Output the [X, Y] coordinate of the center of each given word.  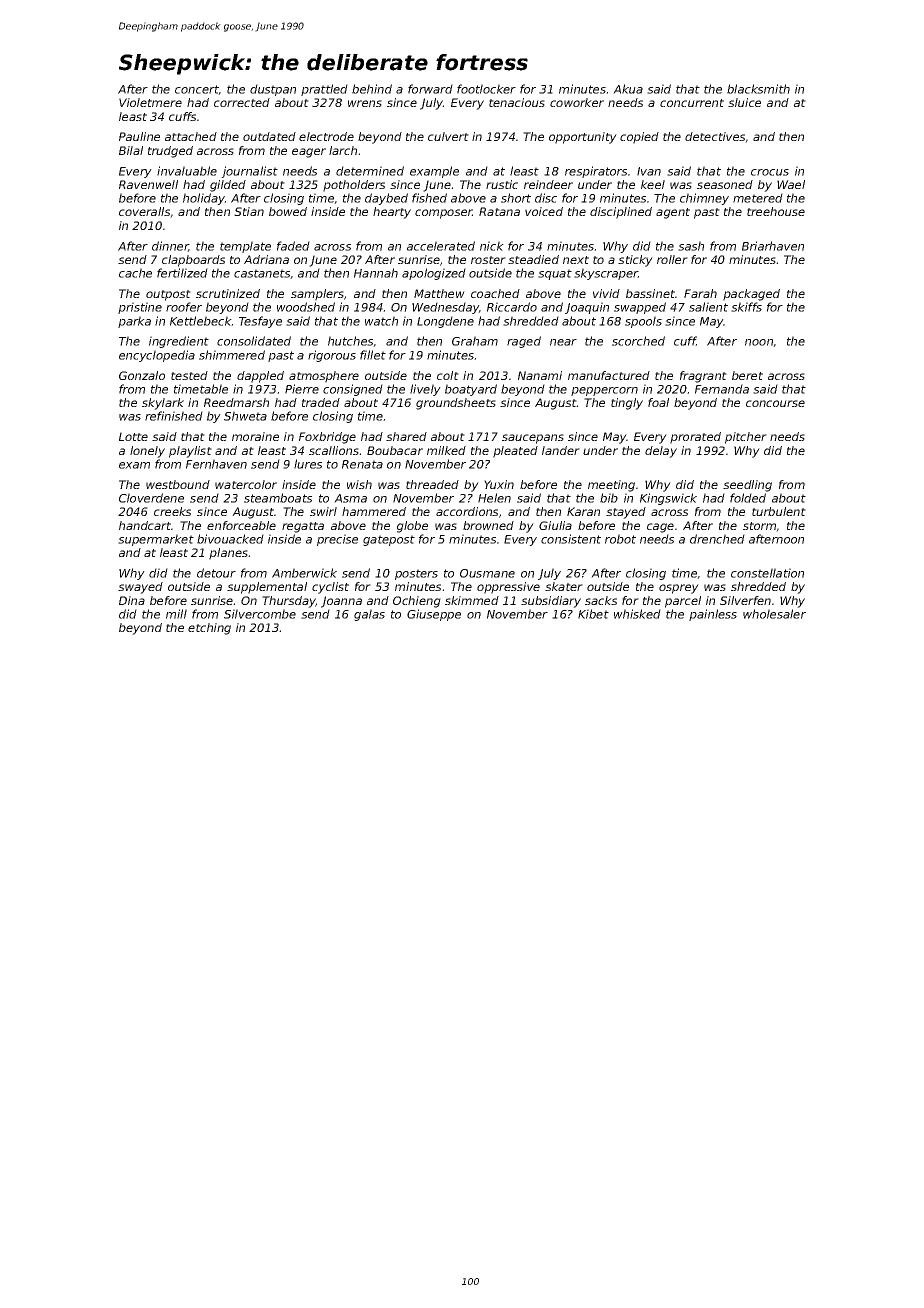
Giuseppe [434, 615]
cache [135, 273]
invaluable [187, 171]
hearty [392, 213]
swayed [140, 588]
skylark [163, 404]
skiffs [746, 307]
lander [561, 450]
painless [713, 615]
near [563, 342]
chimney [704, 199]
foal [658, 402]
